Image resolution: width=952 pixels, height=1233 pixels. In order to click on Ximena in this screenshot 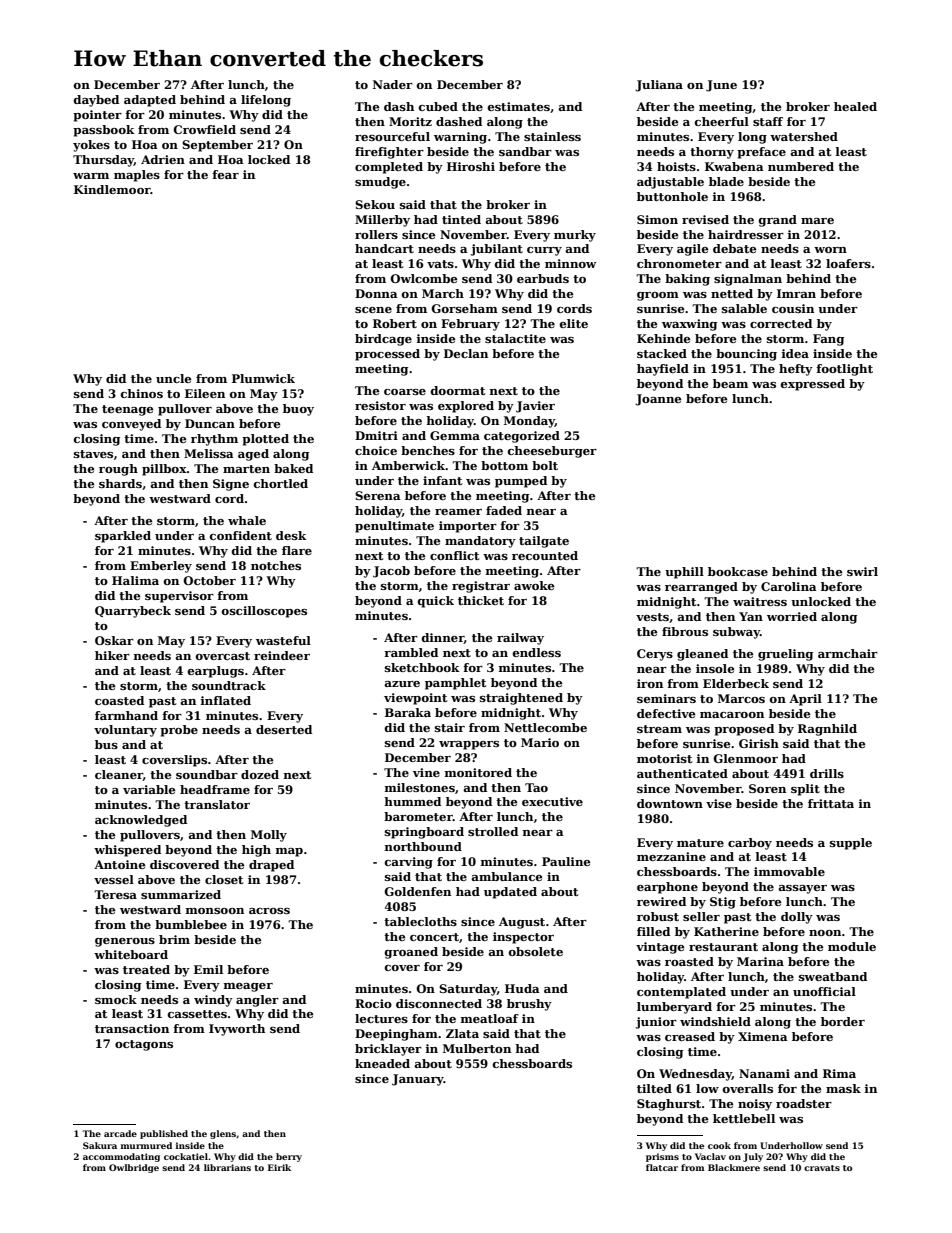, I will do `click(763, 1036)`.
